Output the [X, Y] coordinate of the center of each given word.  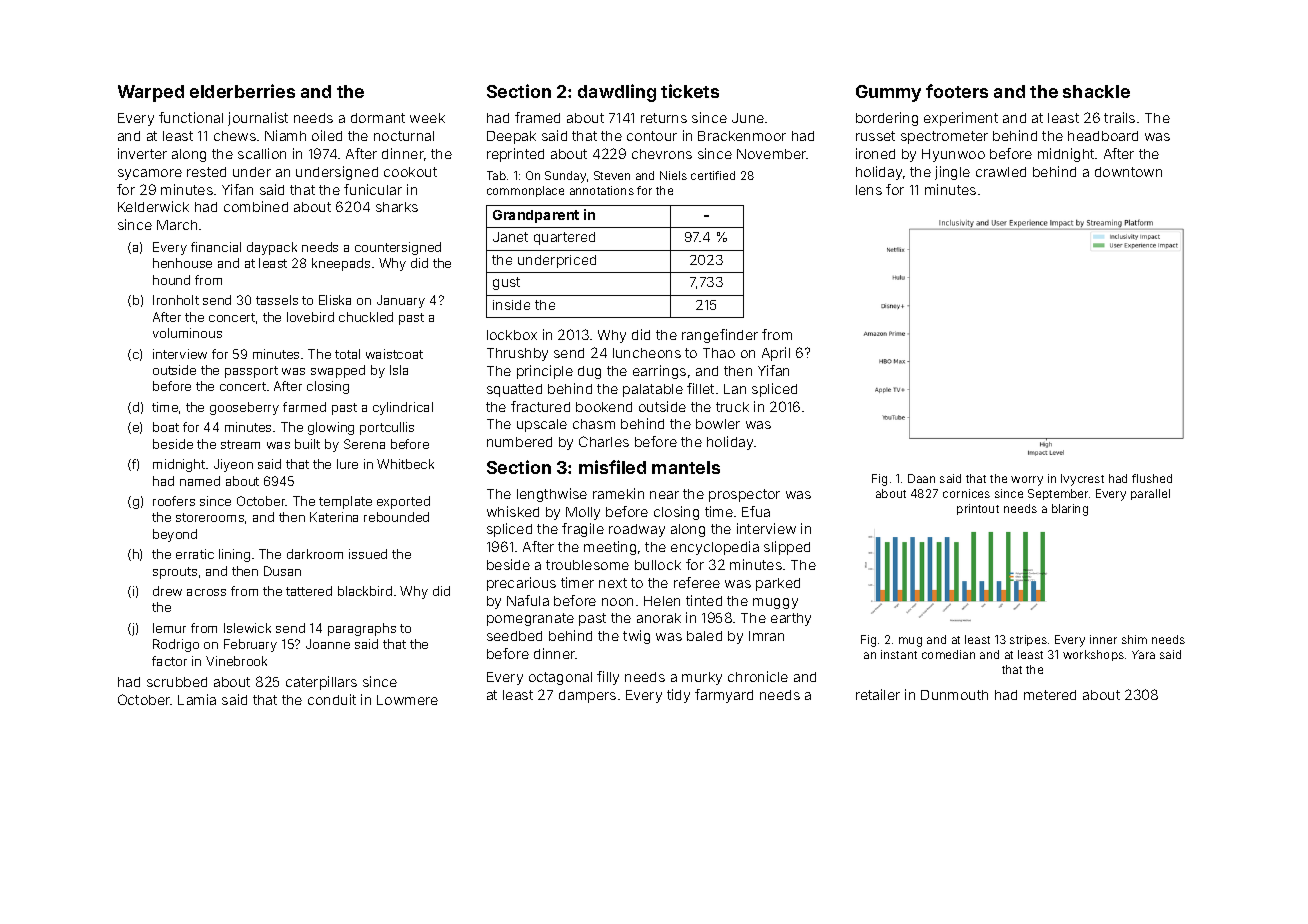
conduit [332, 699]
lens [869, 190]
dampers [587, 696]
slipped [787, 548]
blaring [1070, 510]
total [347, 354]
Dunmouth [954, 695]
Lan [735, 389]
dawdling [617, 93]
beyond [175, 535]
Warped [151, 93]
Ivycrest [1082, 480]
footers [957, 91]
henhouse [182, 263]
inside [511, 305]
